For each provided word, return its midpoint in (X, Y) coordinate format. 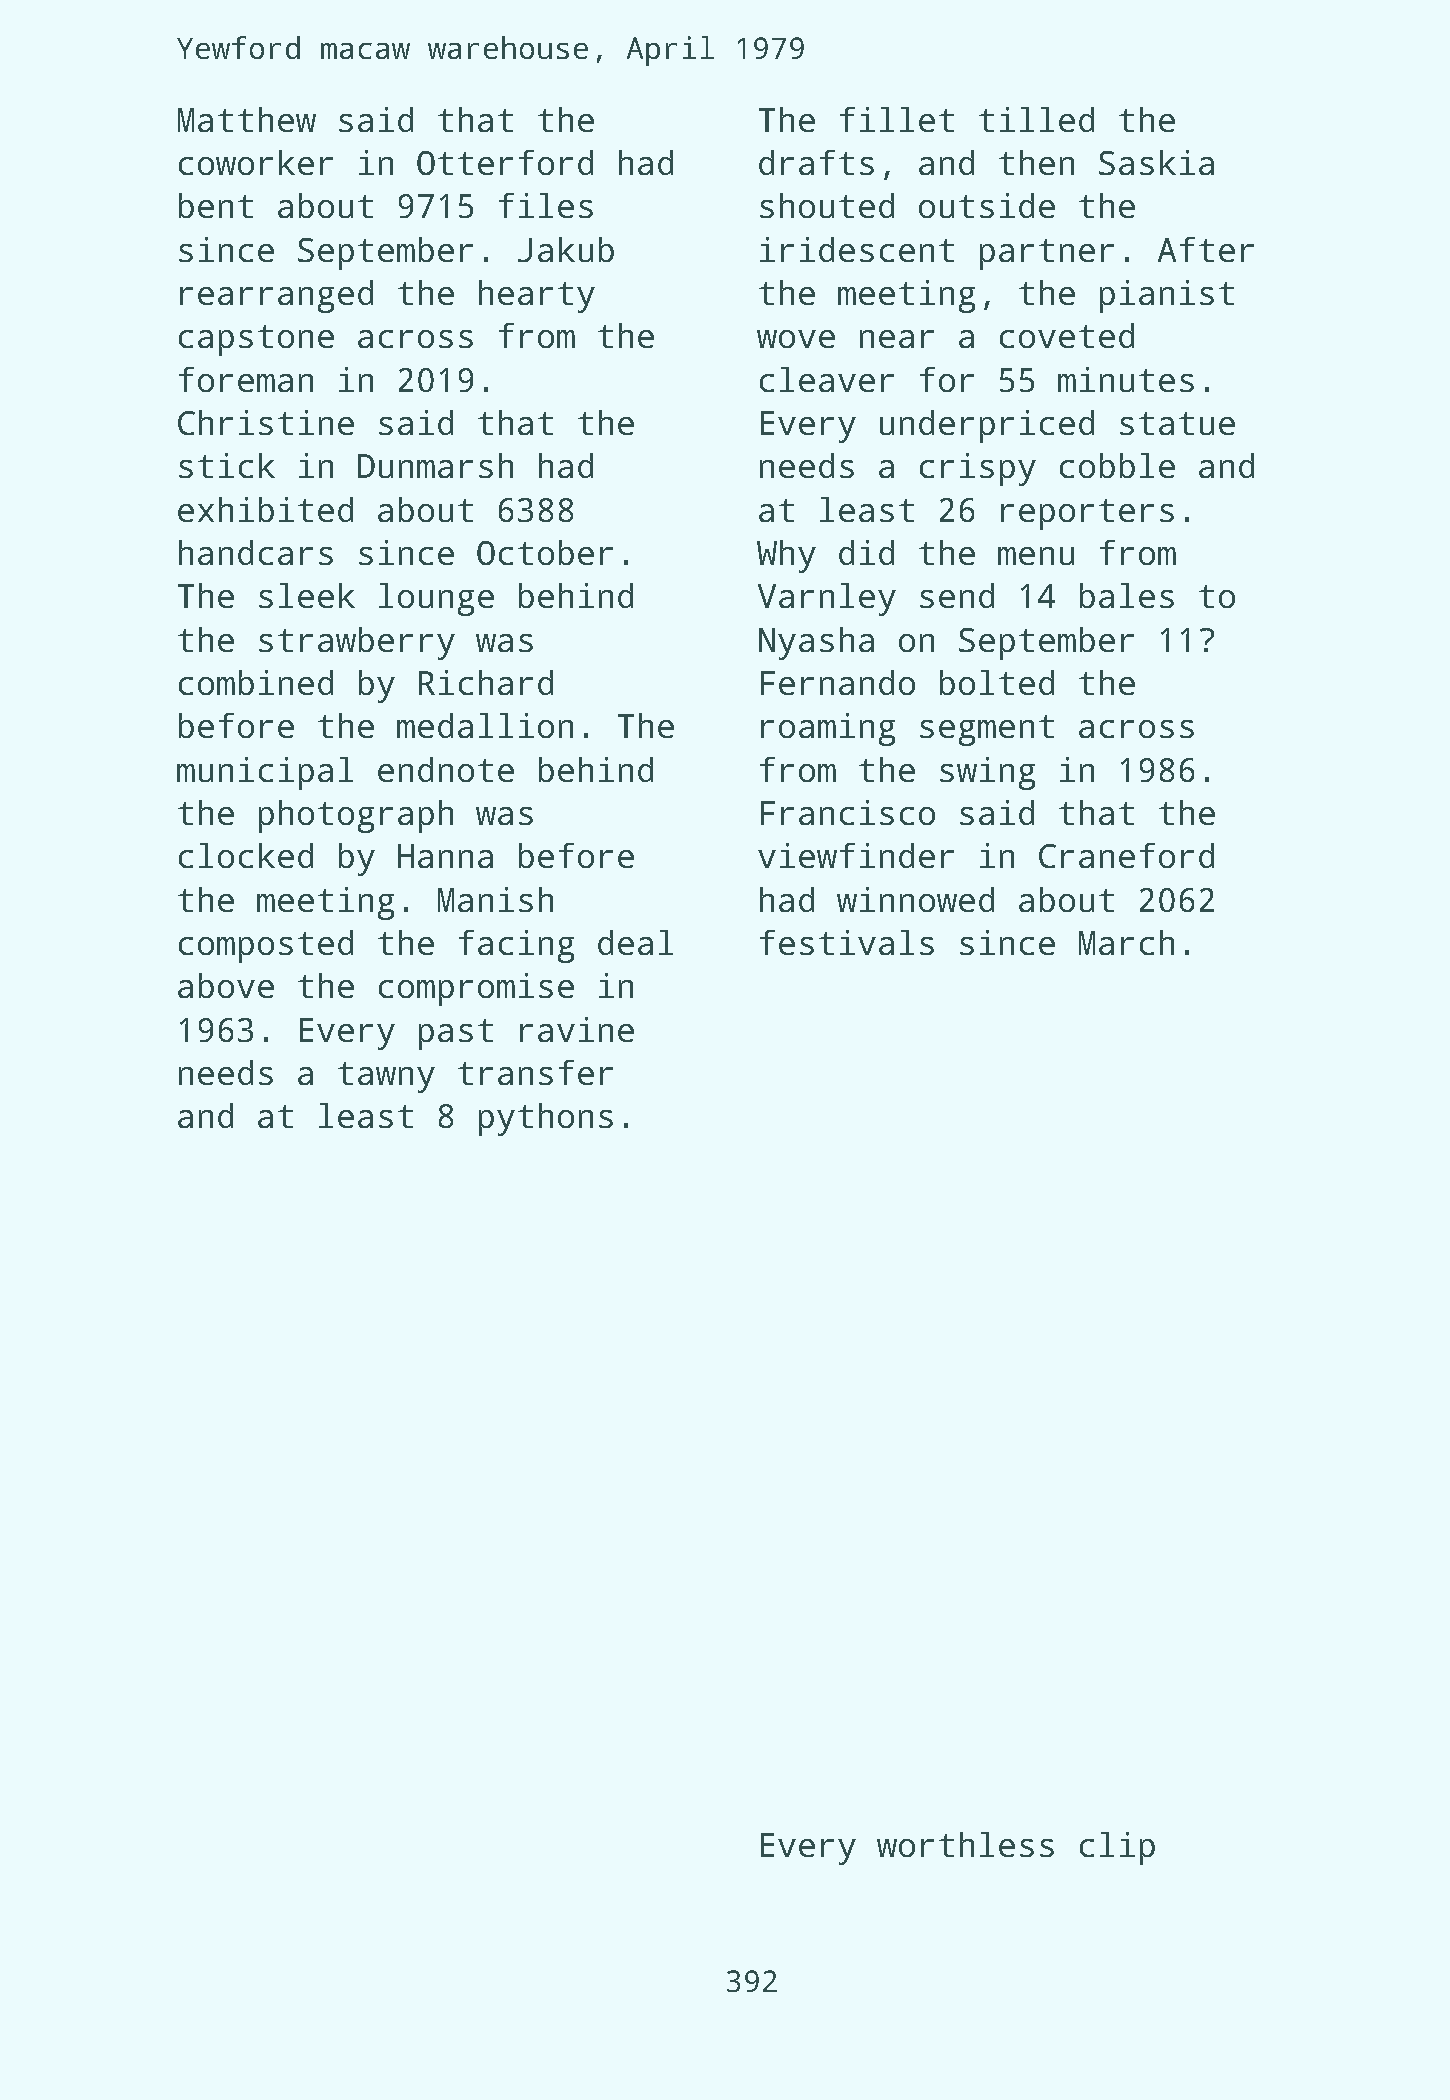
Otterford (505, 162)
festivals (847, 942)
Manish (495, 899)
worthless (965, 1844)
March (1126, 942)
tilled (1036, 119)
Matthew (247, 119)
